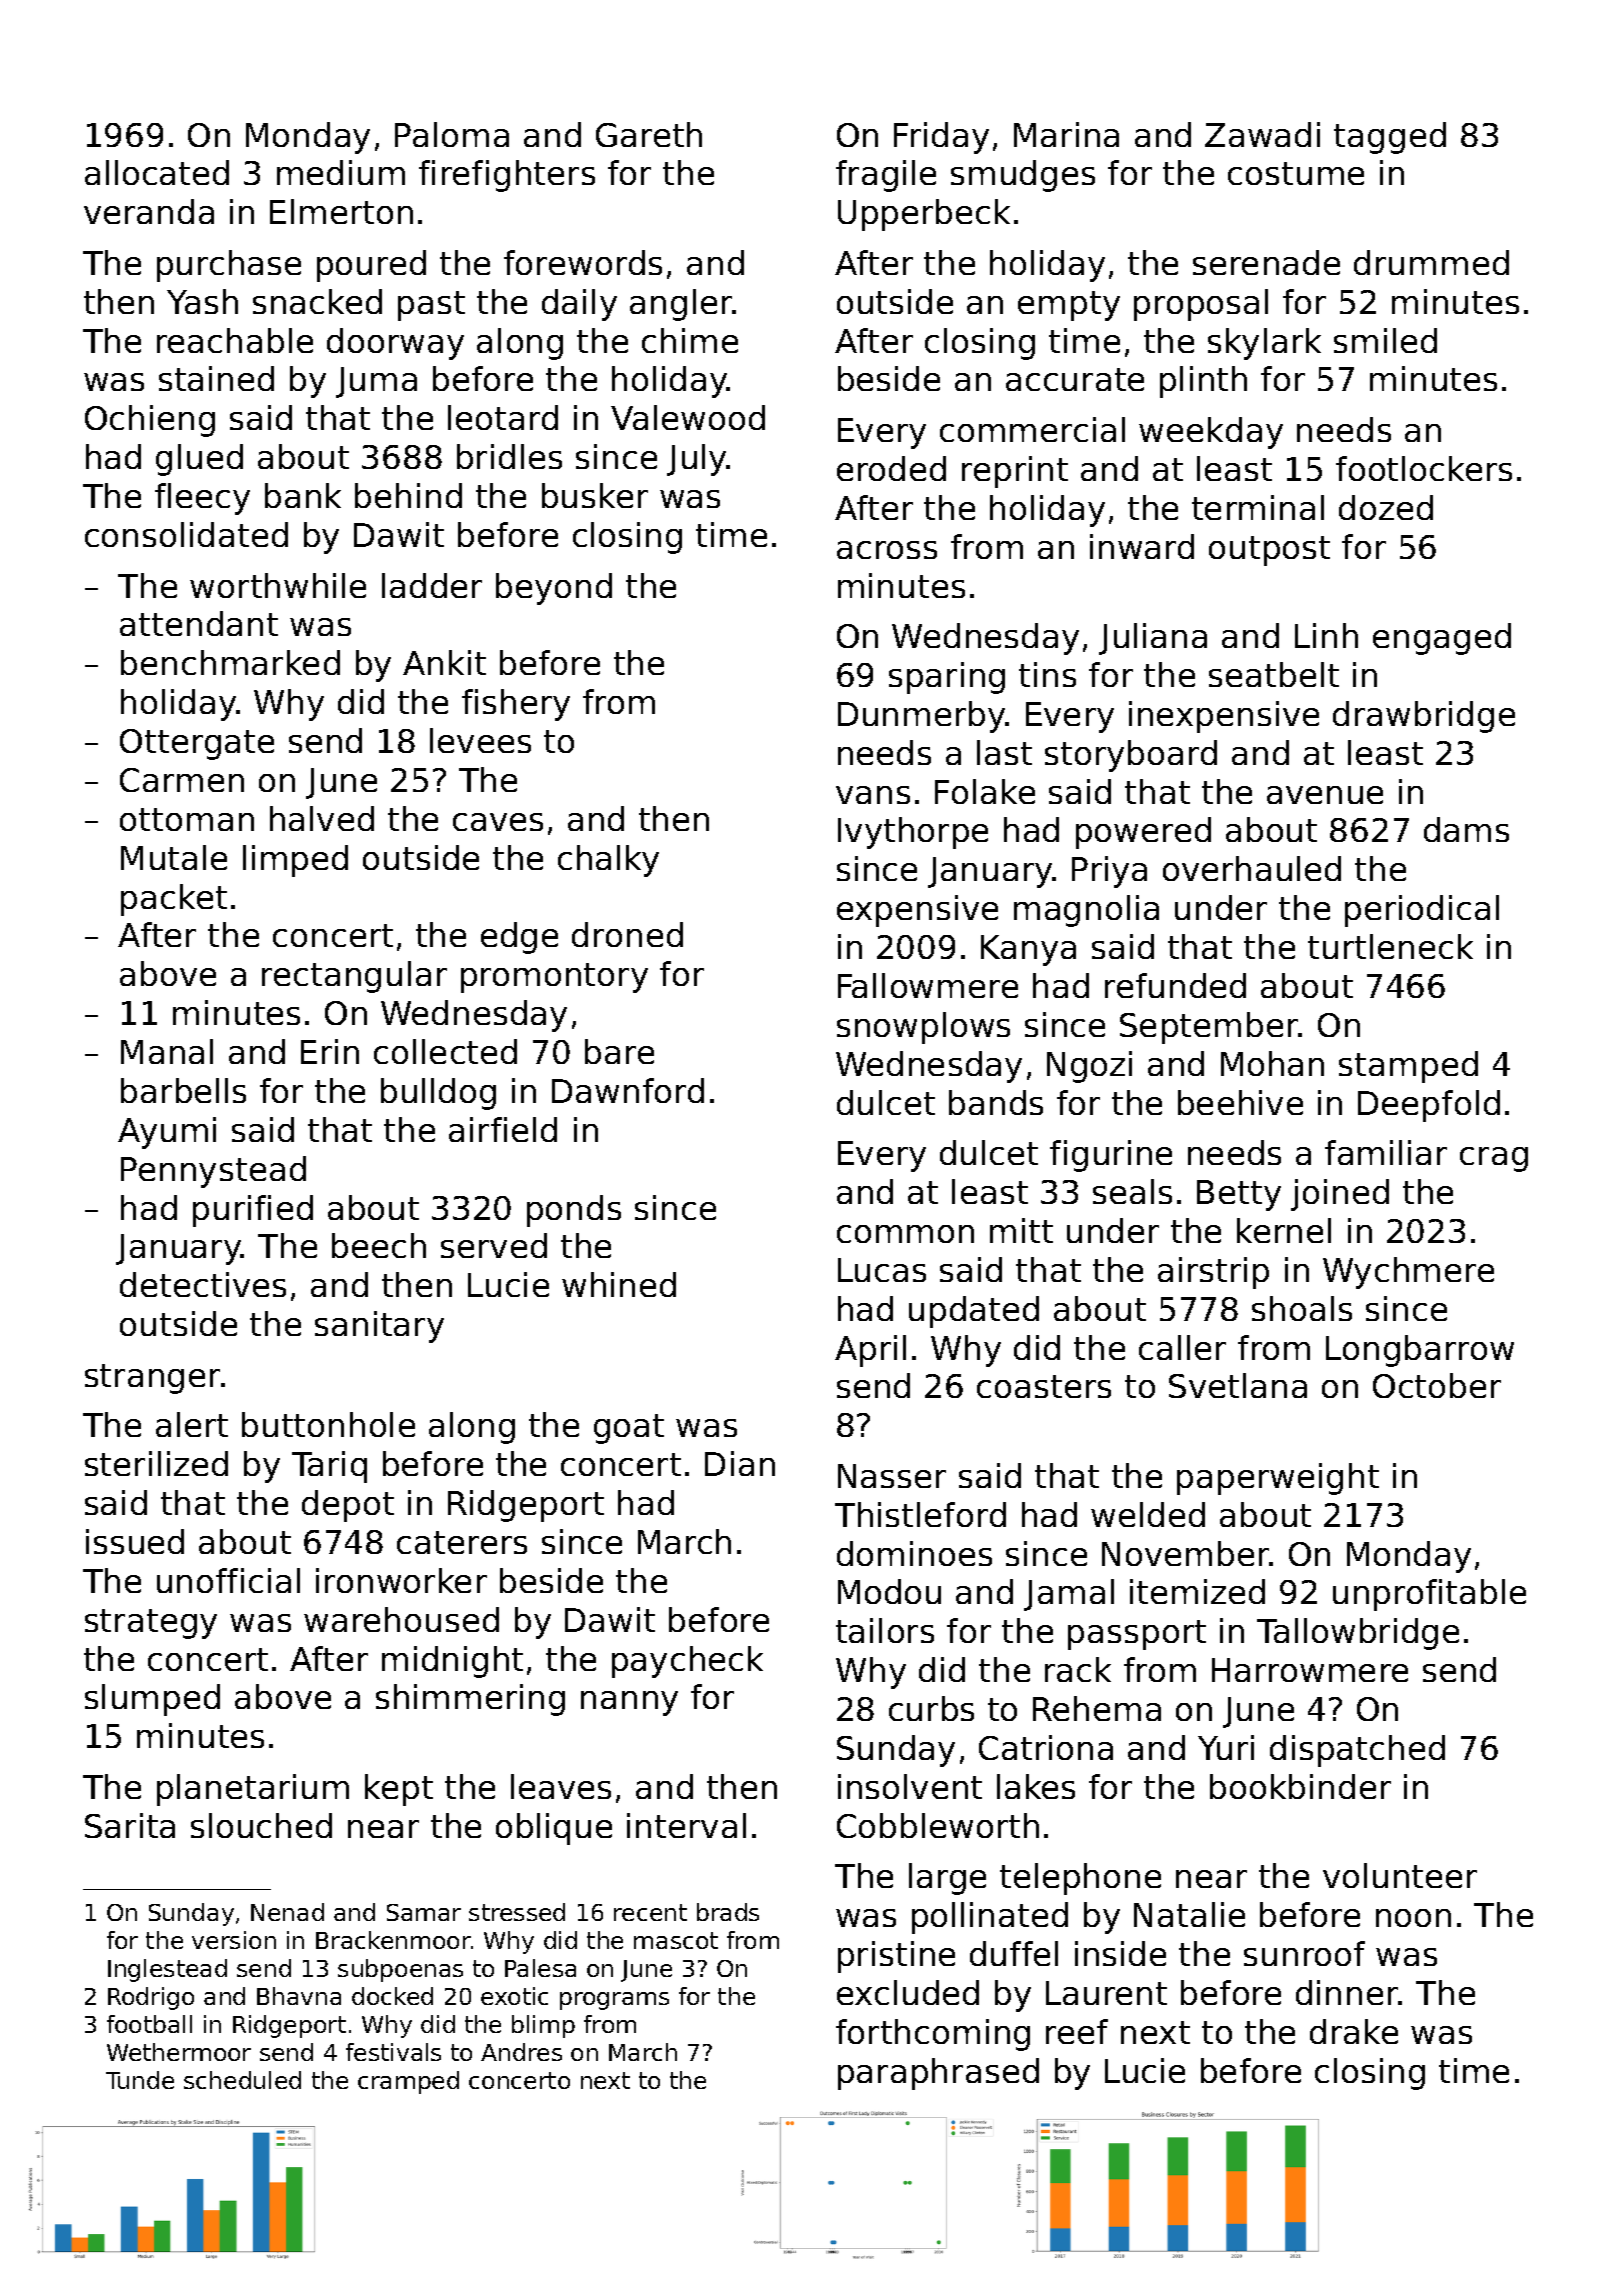 This screenshot has width=1620, height=2292. Describe the element at coordinates (203, 1284) in the screenshot. I see `detectives` at that location.
